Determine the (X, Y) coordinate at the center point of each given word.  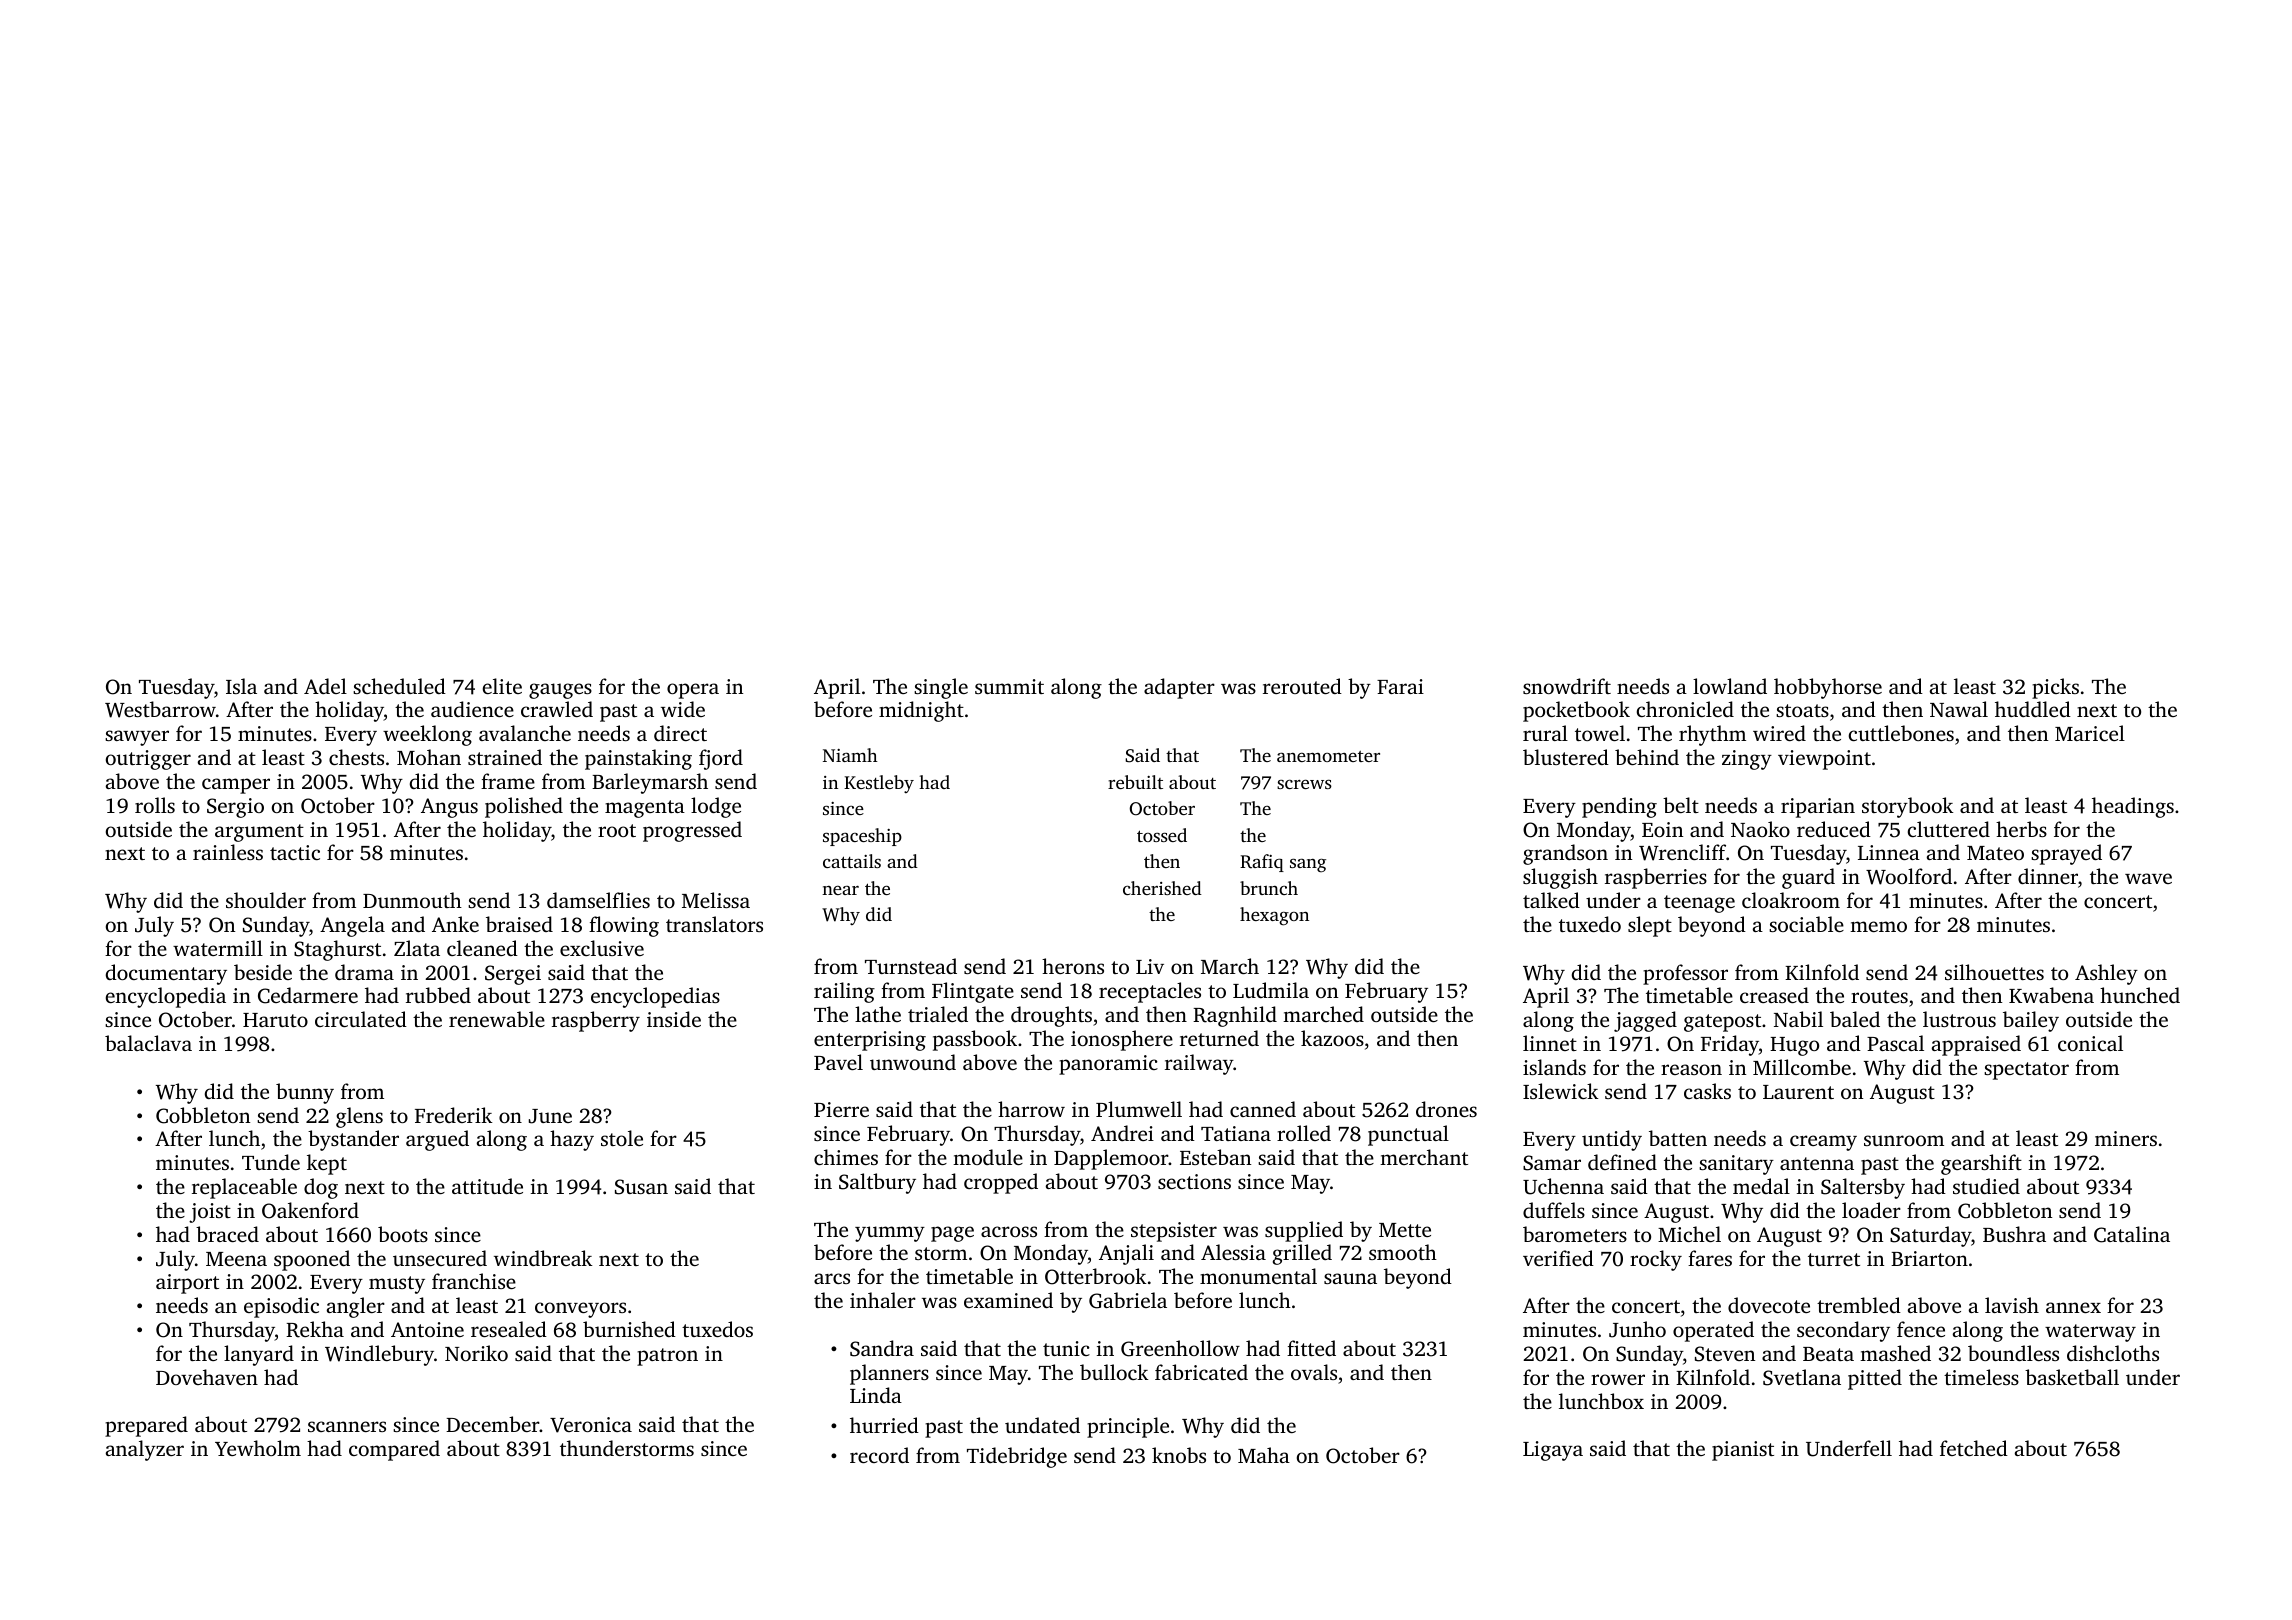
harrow (1031, 1109)
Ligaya (1553, 1451)
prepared (146, 1426)
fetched (1974, 1448)
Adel (325, 686)
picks (2055, 688)
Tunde (271, 1162)
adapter (1179, 688)
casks (1707, 1091)
